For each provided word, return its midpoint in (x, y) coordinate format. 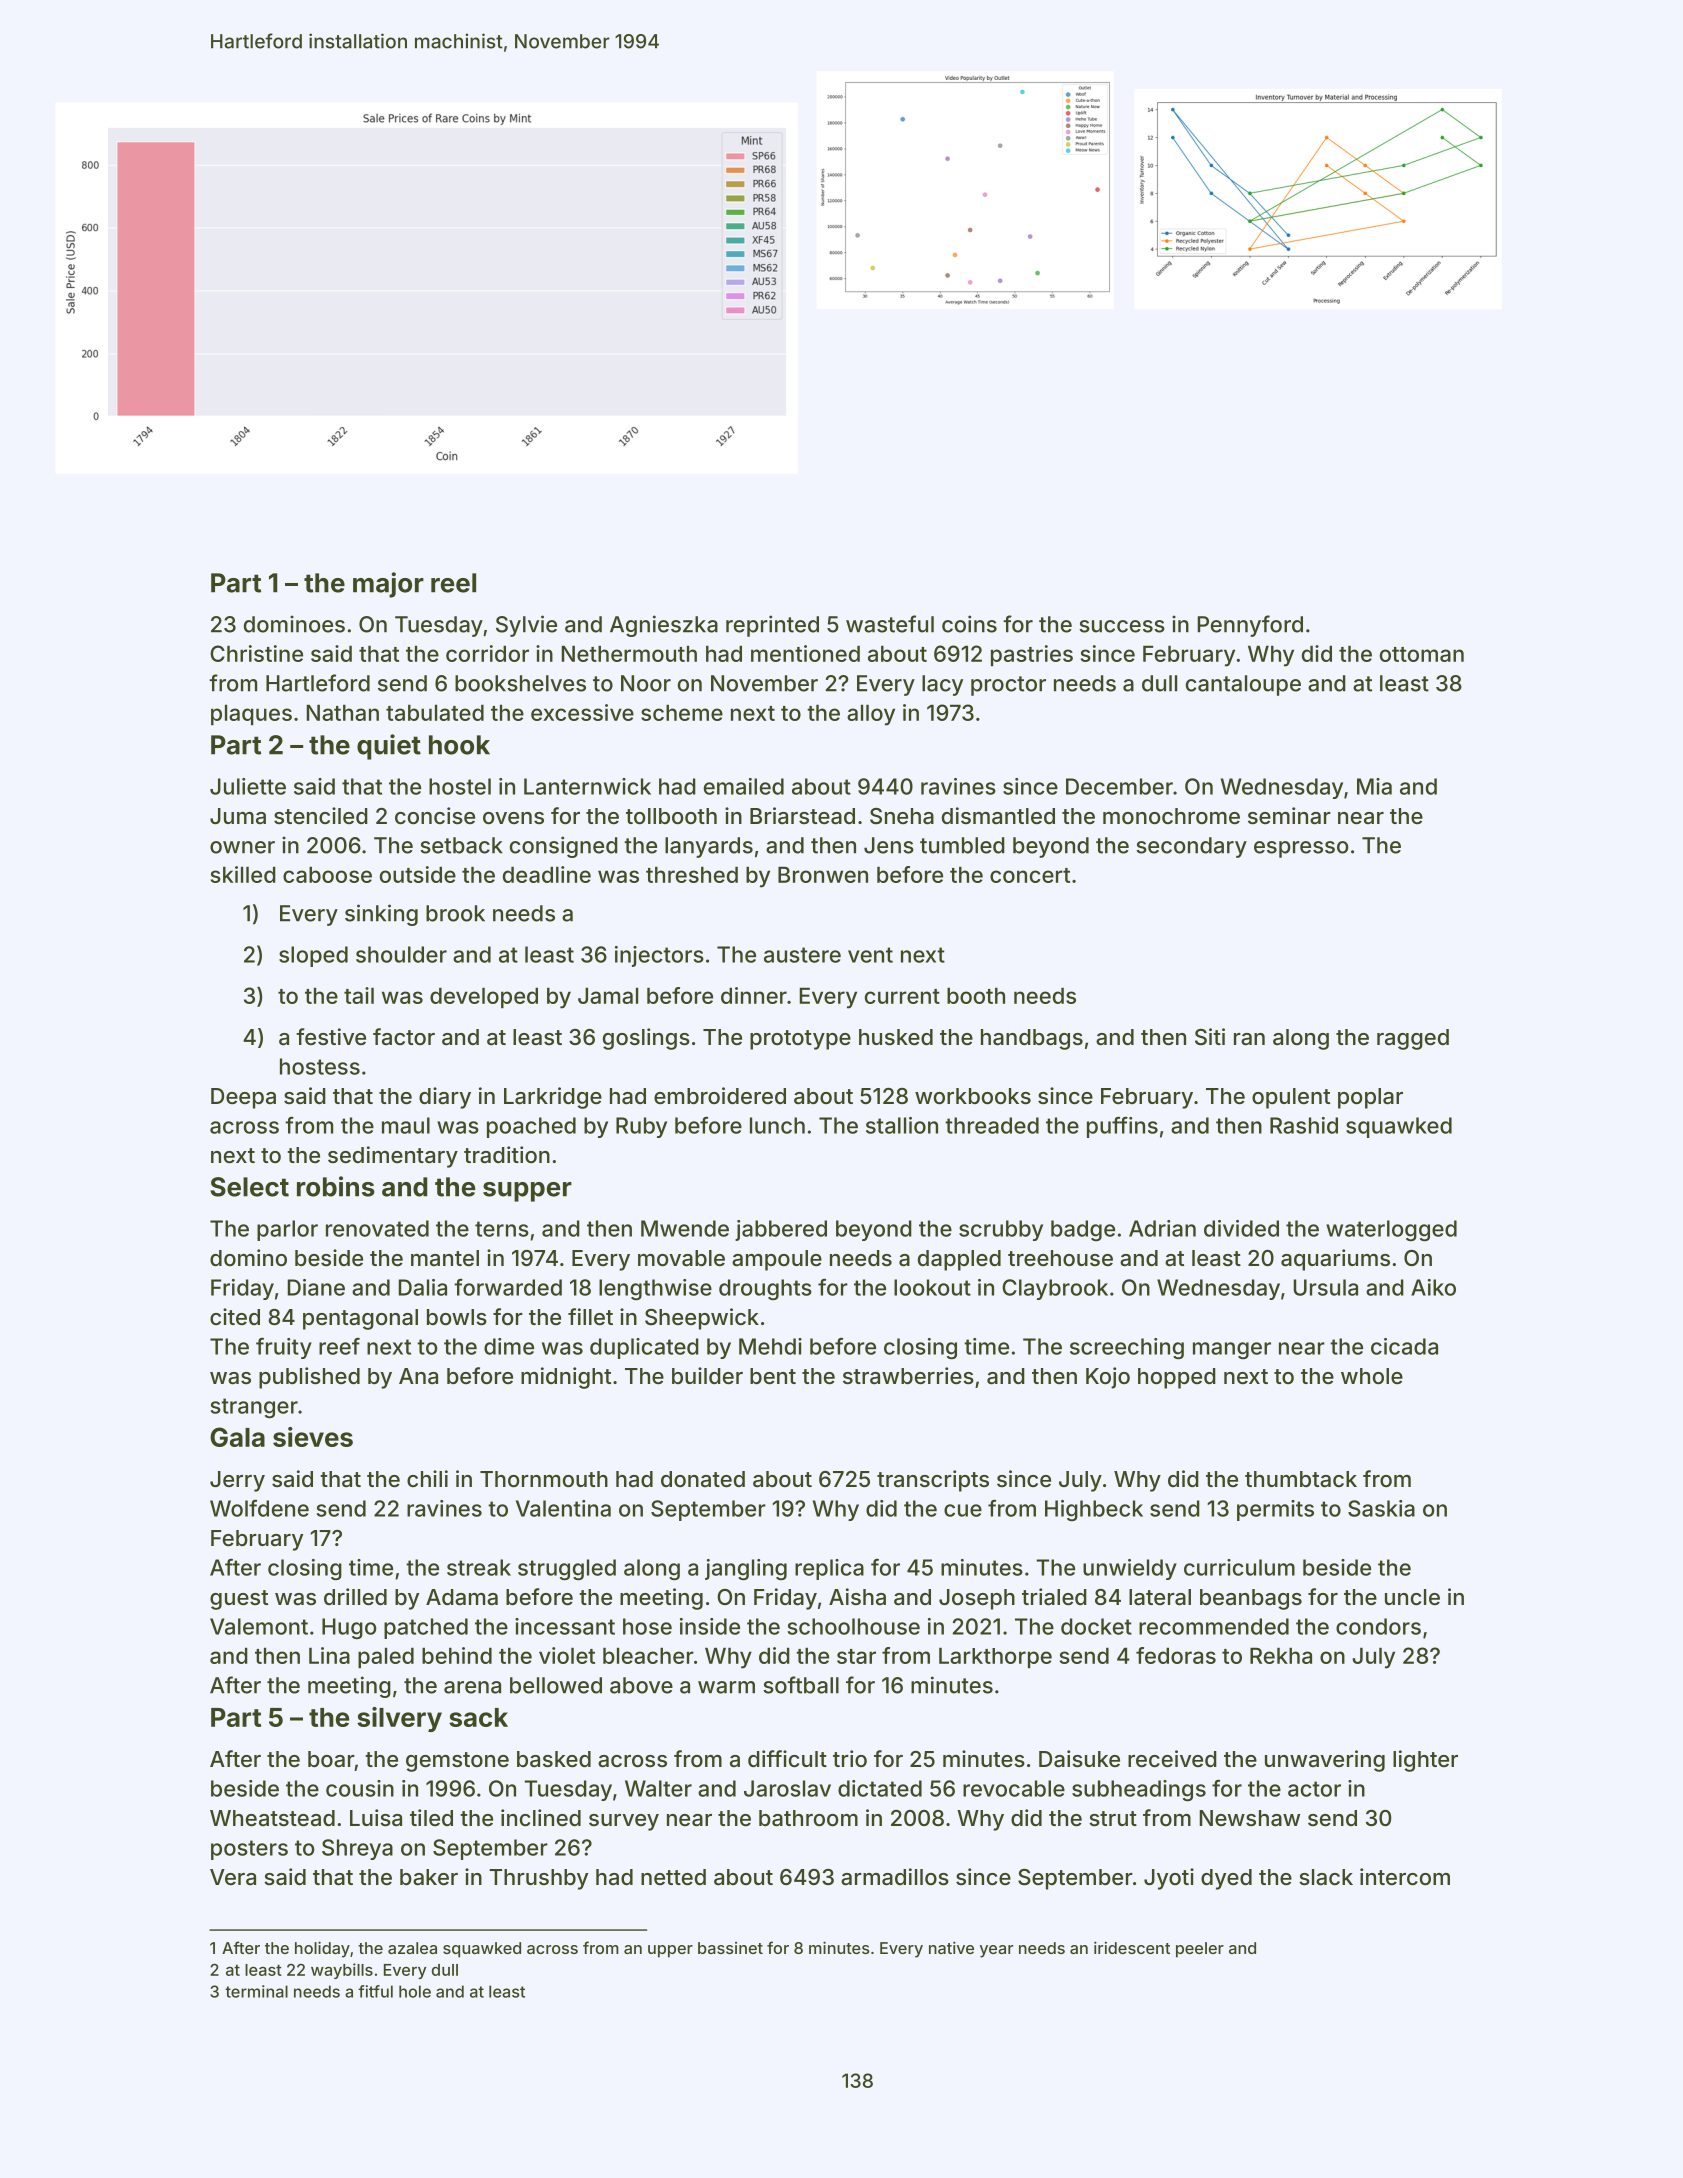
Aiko (1433, 1287)
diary (445, 1098)
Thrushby (538, 1879)
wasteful (890, 624)
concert (1030, 875)
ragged (1413, 1039)
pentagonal (360, 1319)
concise (435, 815)
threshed (692, 874)
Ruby (641, 1127)
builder (707, 1375)
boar (331, 1759)
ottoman (1422, 654)
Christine (256, 653)
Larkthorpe (995, 1657)
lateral (1160, 1597)
